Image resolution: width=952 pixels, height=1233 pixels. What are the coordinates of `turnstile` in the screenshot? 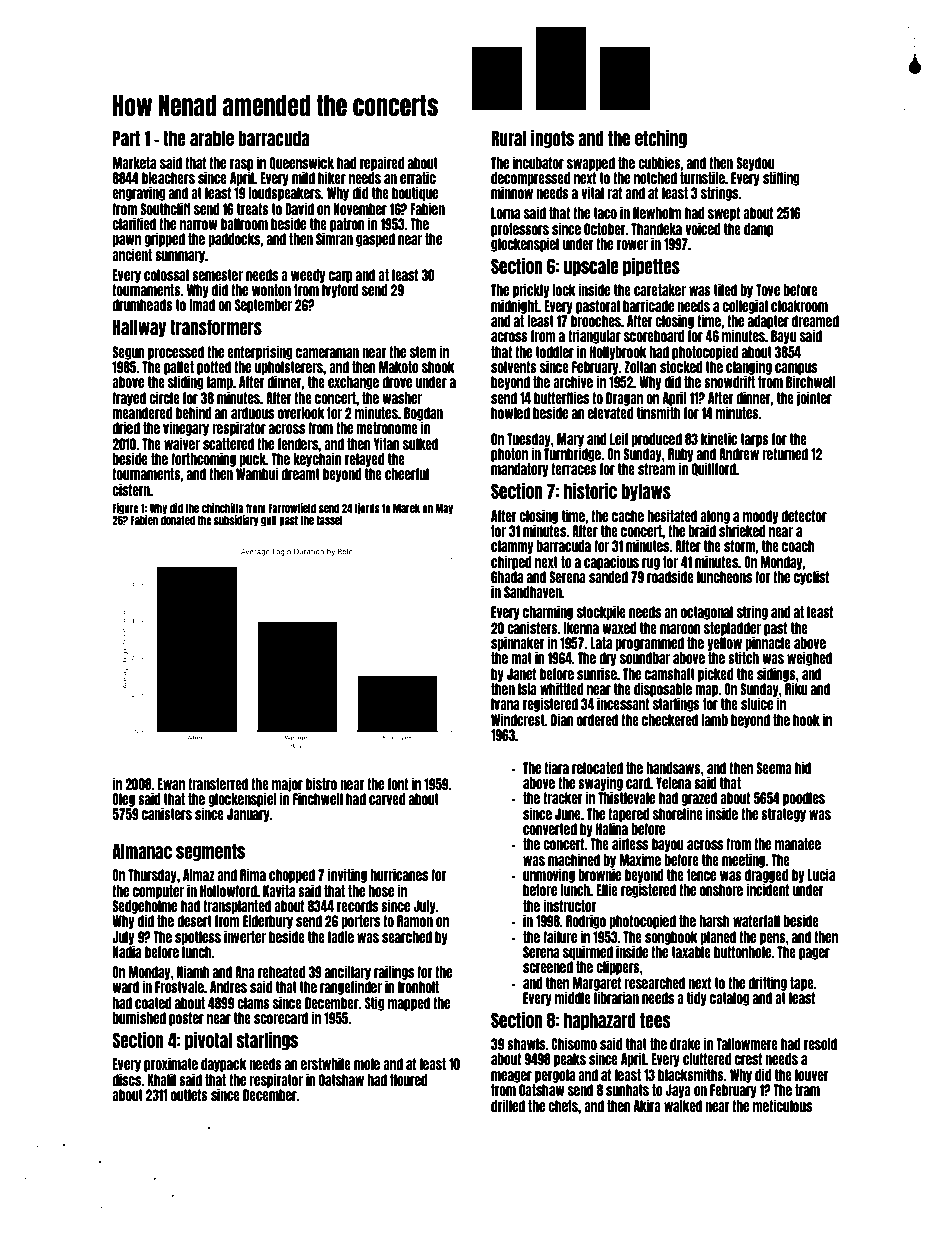 It's located at (702, 177).
